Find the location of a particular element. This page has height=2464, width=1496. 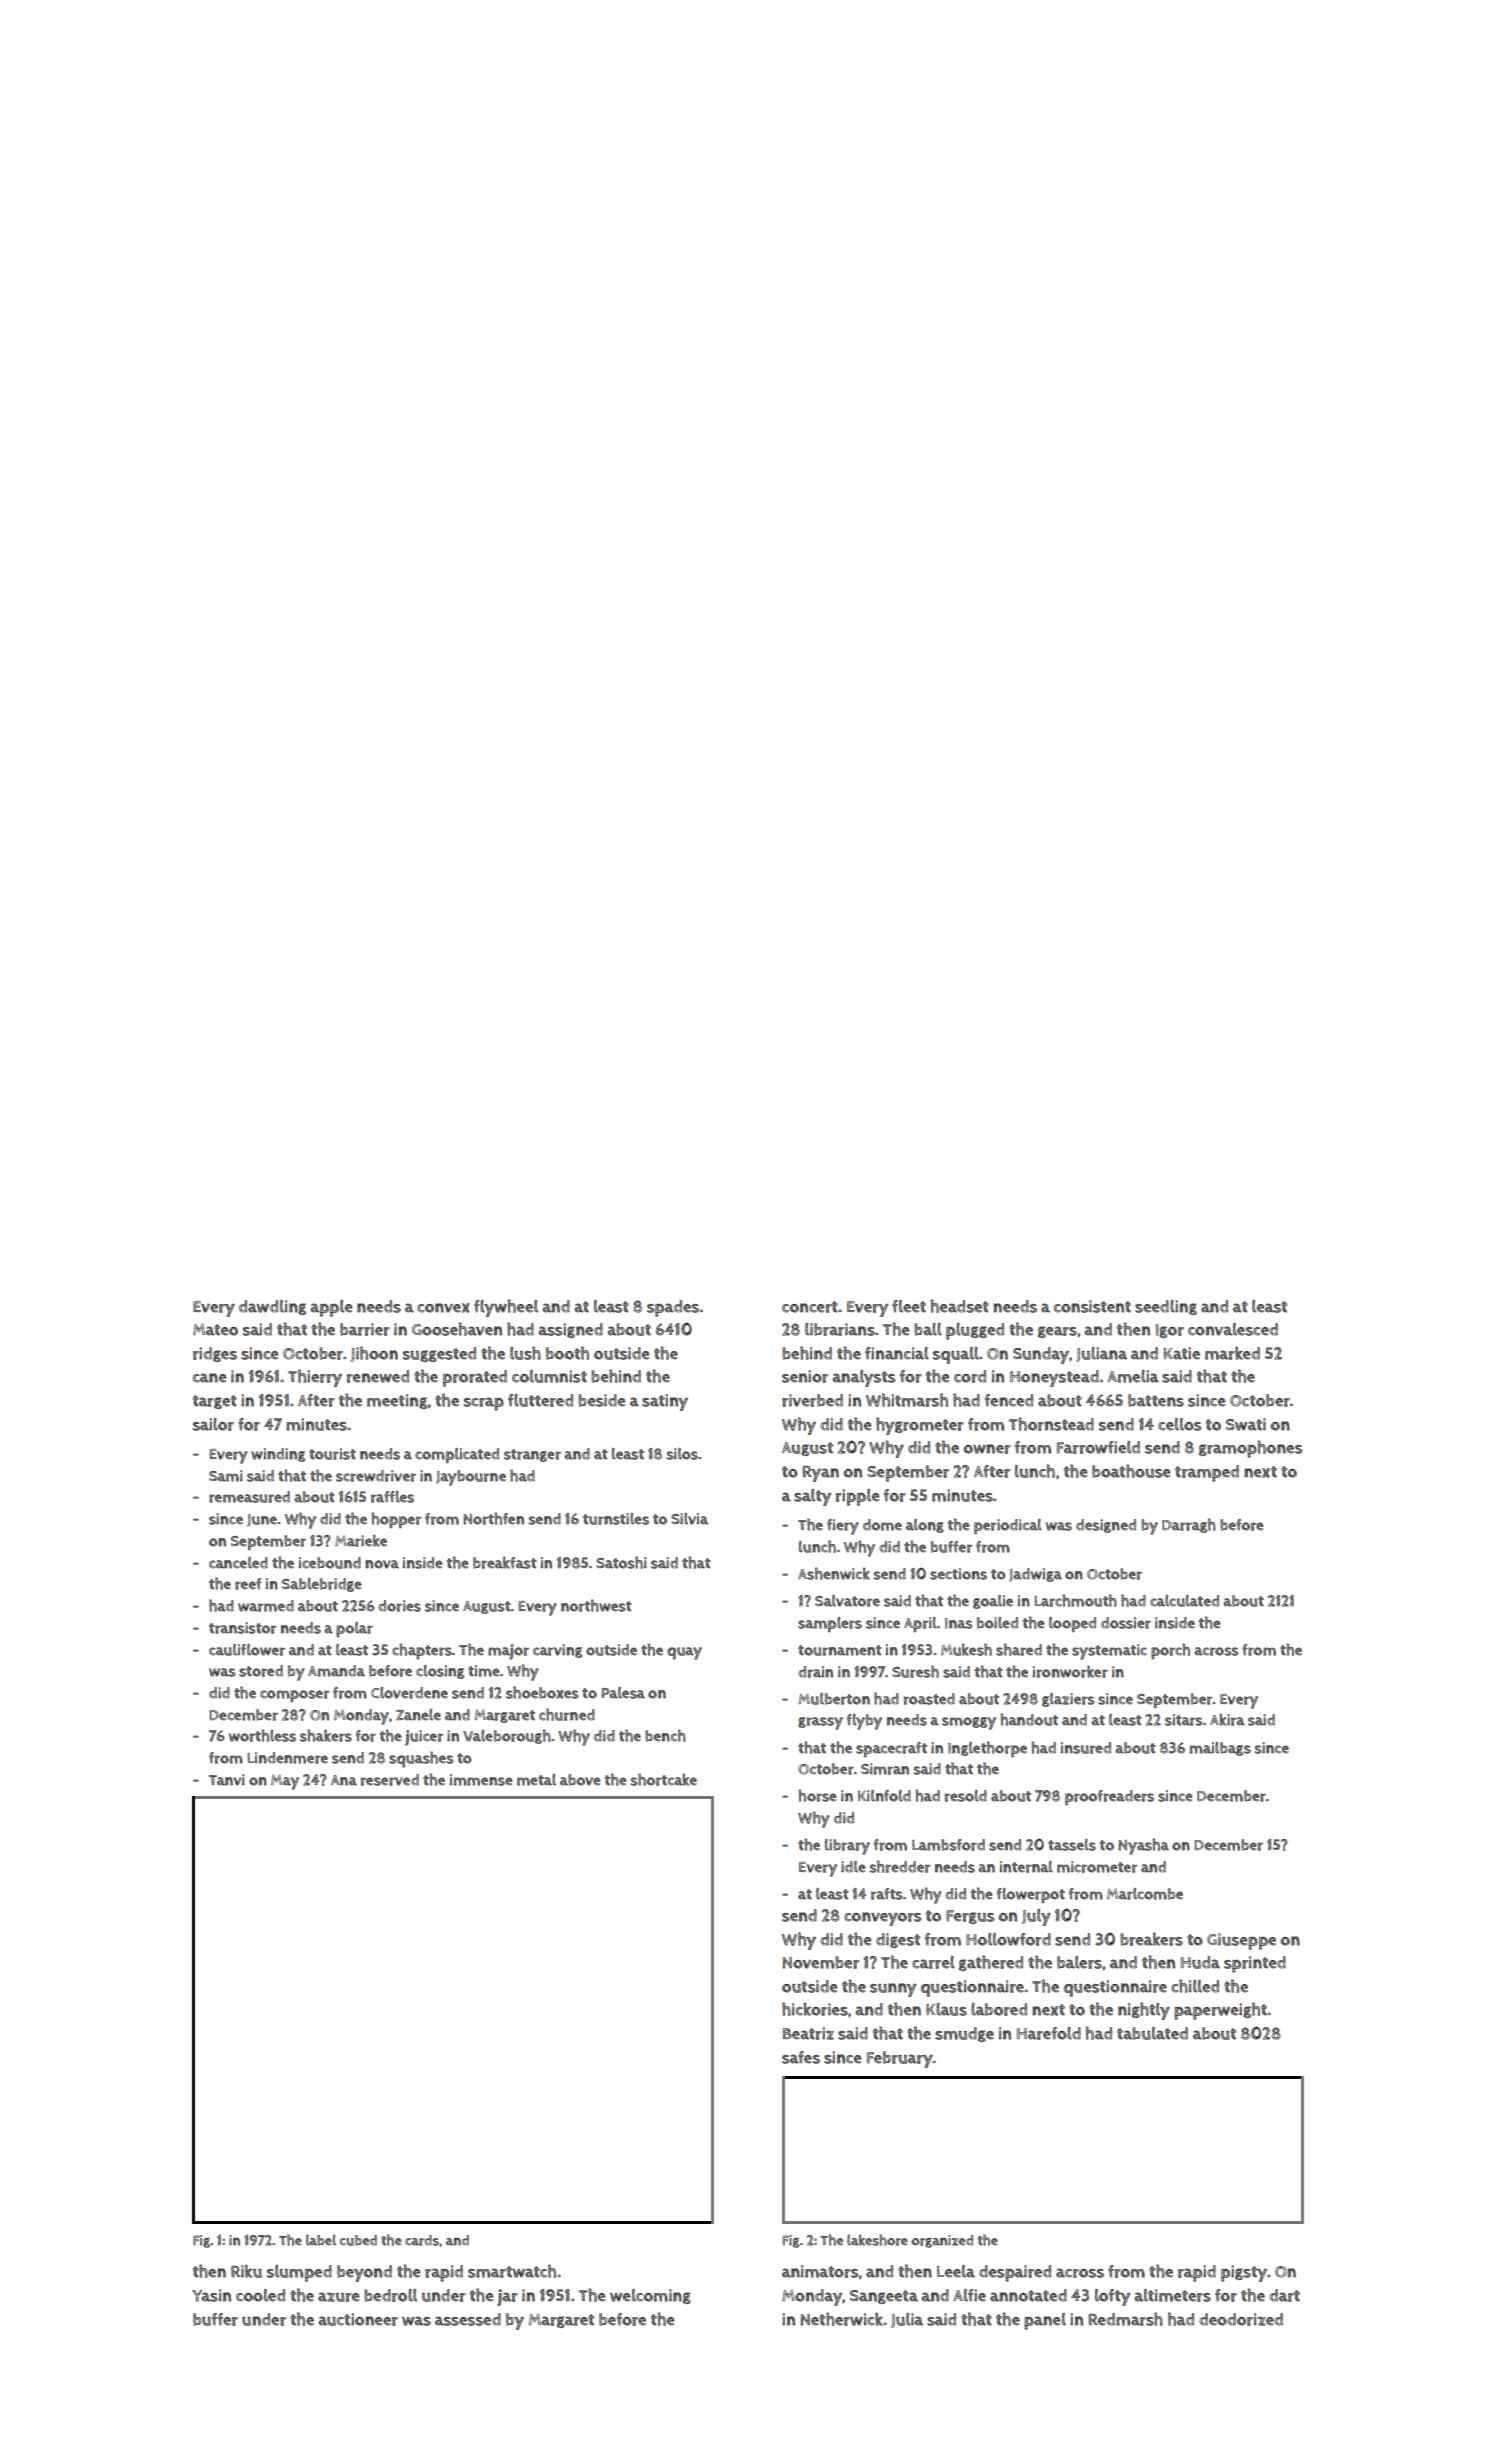

Ashenwick is located at coordinates (834, 1573).
